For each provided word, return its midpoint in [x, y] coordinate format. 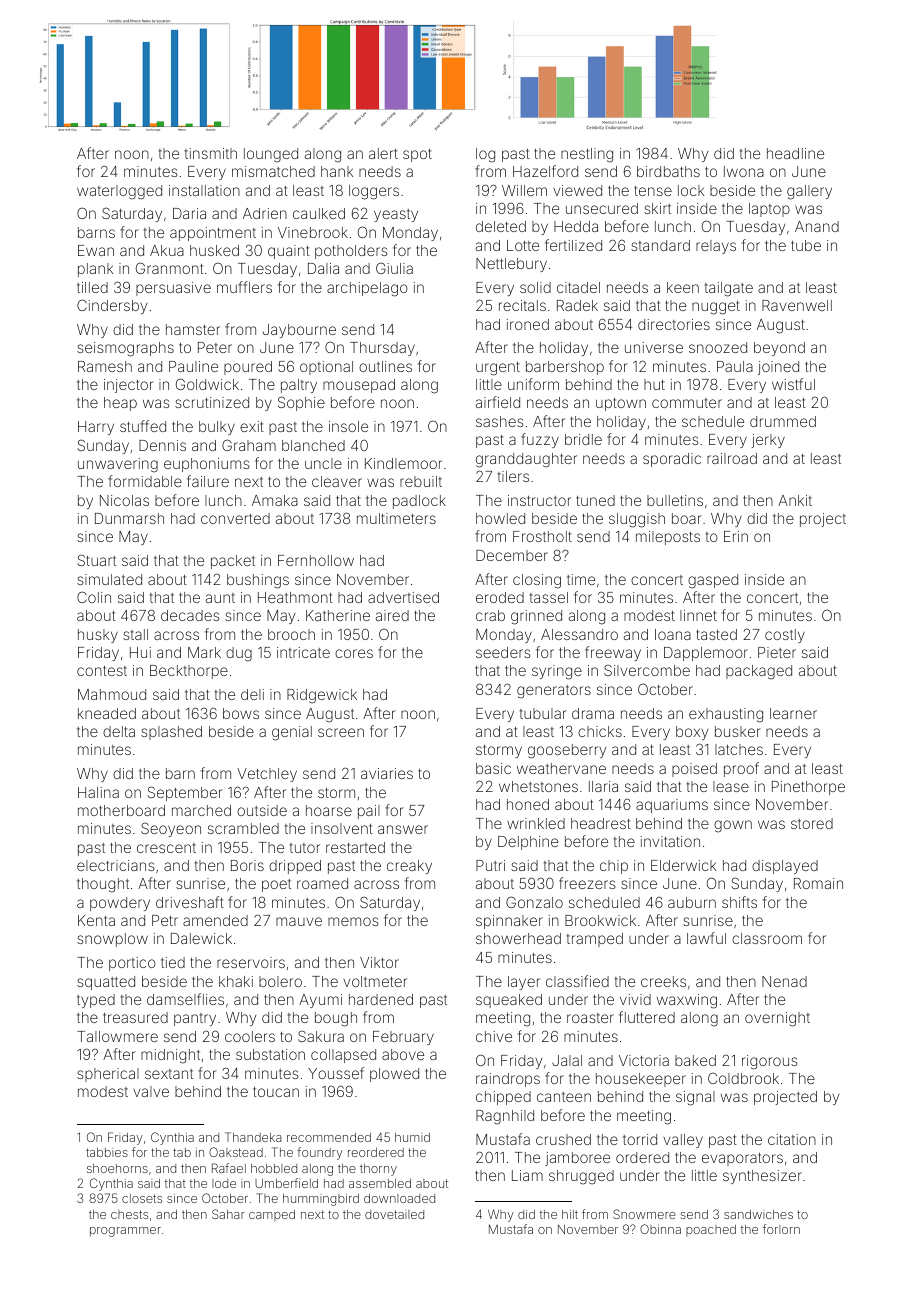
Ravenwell [797, 305]
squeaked [509, 1001]
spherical [108, 1075]
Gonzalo [534, 902]
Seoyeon [171, 829]
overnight [777, 1019]
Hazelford [545, 171]
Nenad [784, 981]
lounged [271, 155]
